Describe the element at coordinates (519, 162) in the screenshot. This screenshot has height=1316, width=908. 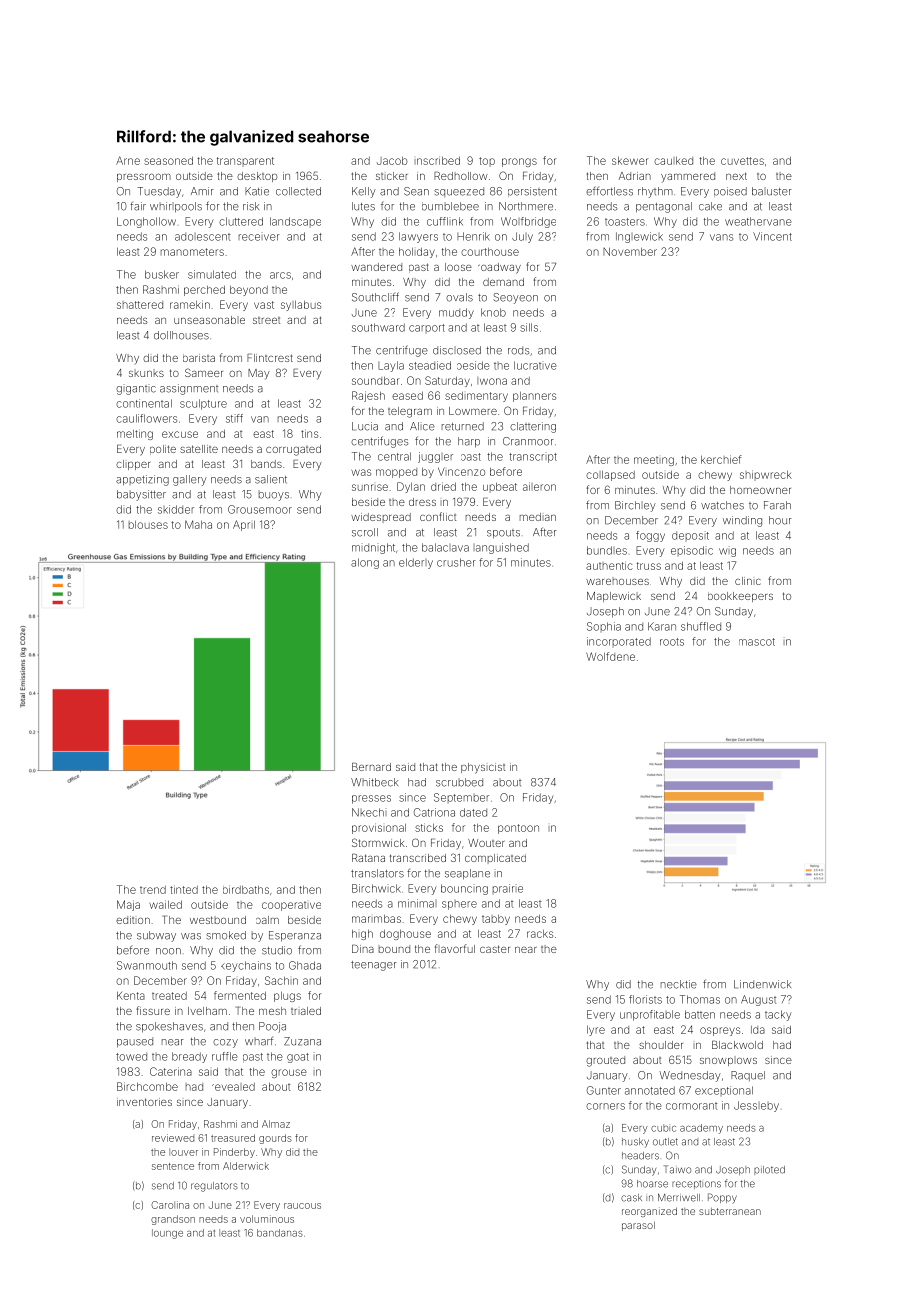
I see `prongs` at that location.
